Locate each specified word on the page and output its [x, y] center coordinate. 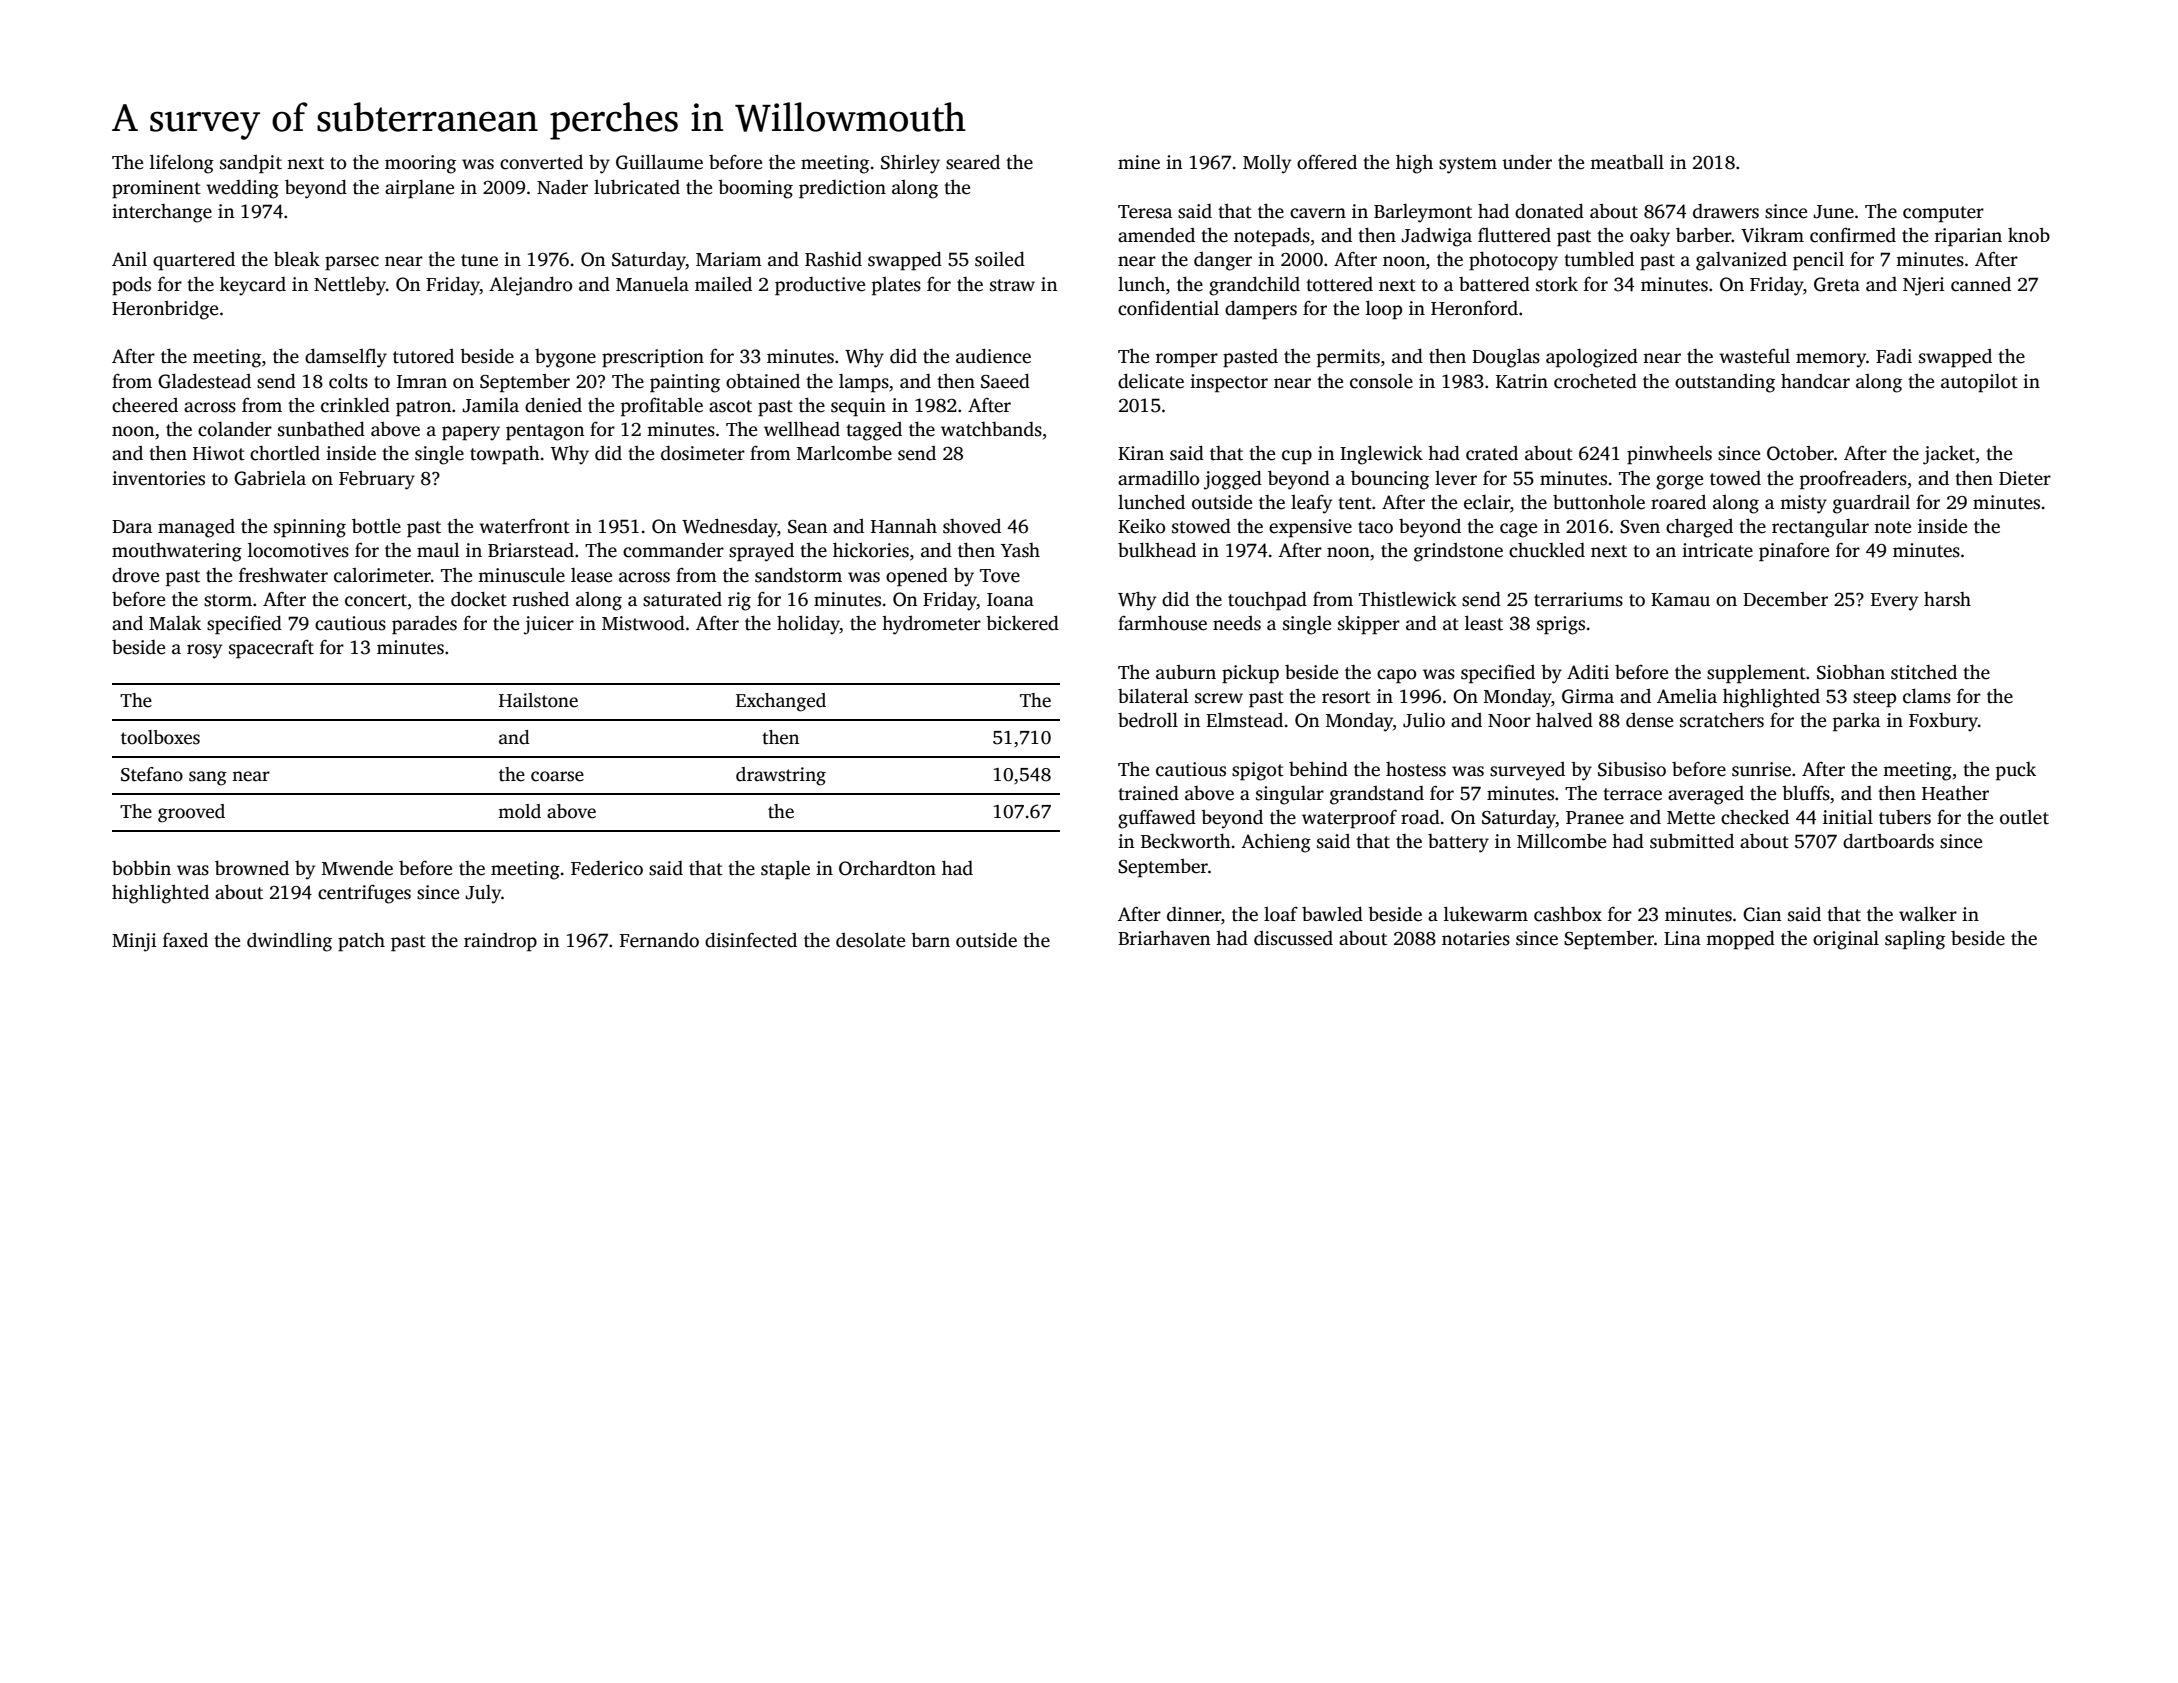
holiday [808, 625]
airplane [419, 189]
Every [1894, 602]
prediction [842, 189]
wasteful [1754, 356]
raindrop [500, 942]
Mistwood [643, 623]
